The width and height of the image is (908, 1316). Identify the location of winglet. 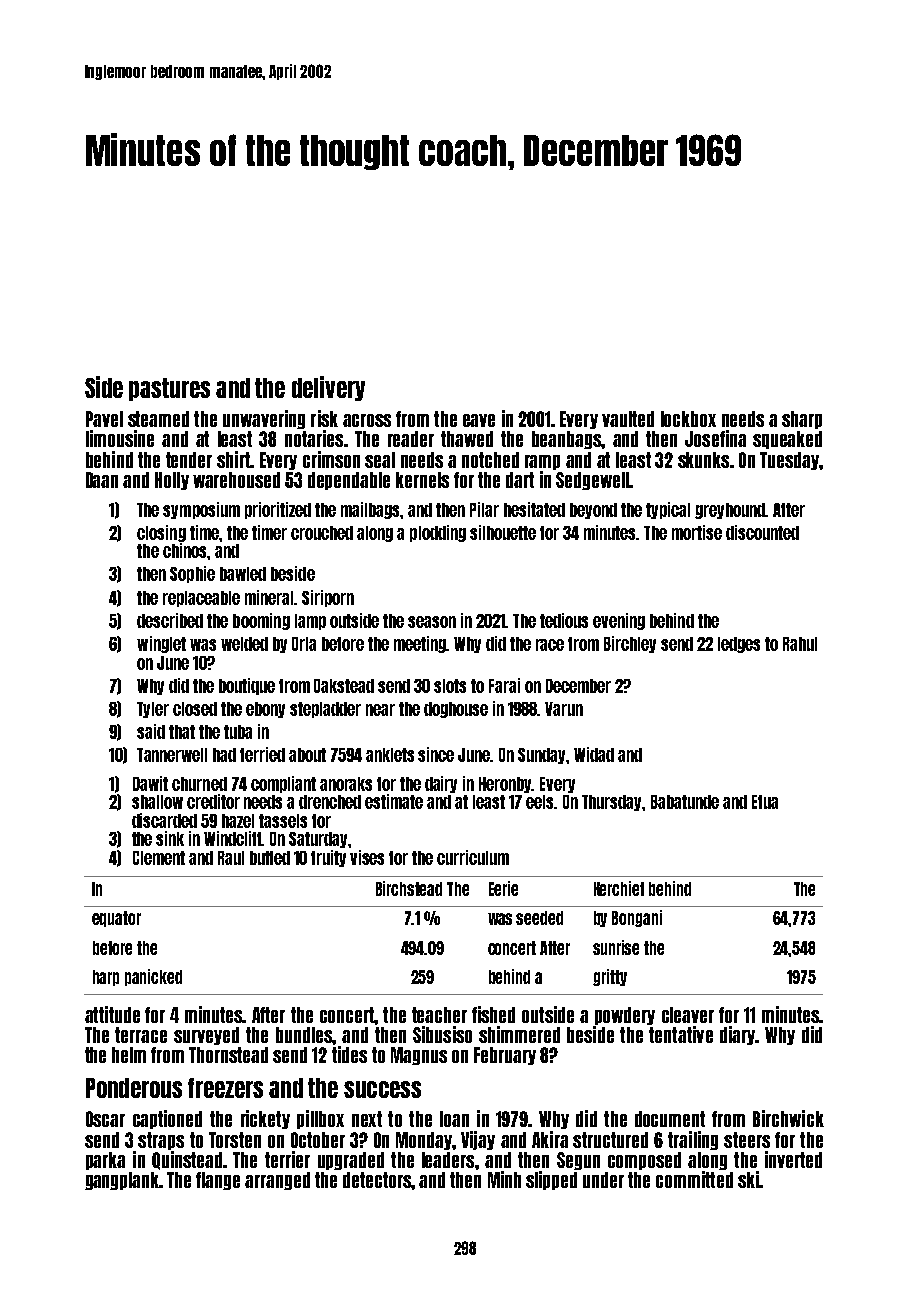
(161, 644).
